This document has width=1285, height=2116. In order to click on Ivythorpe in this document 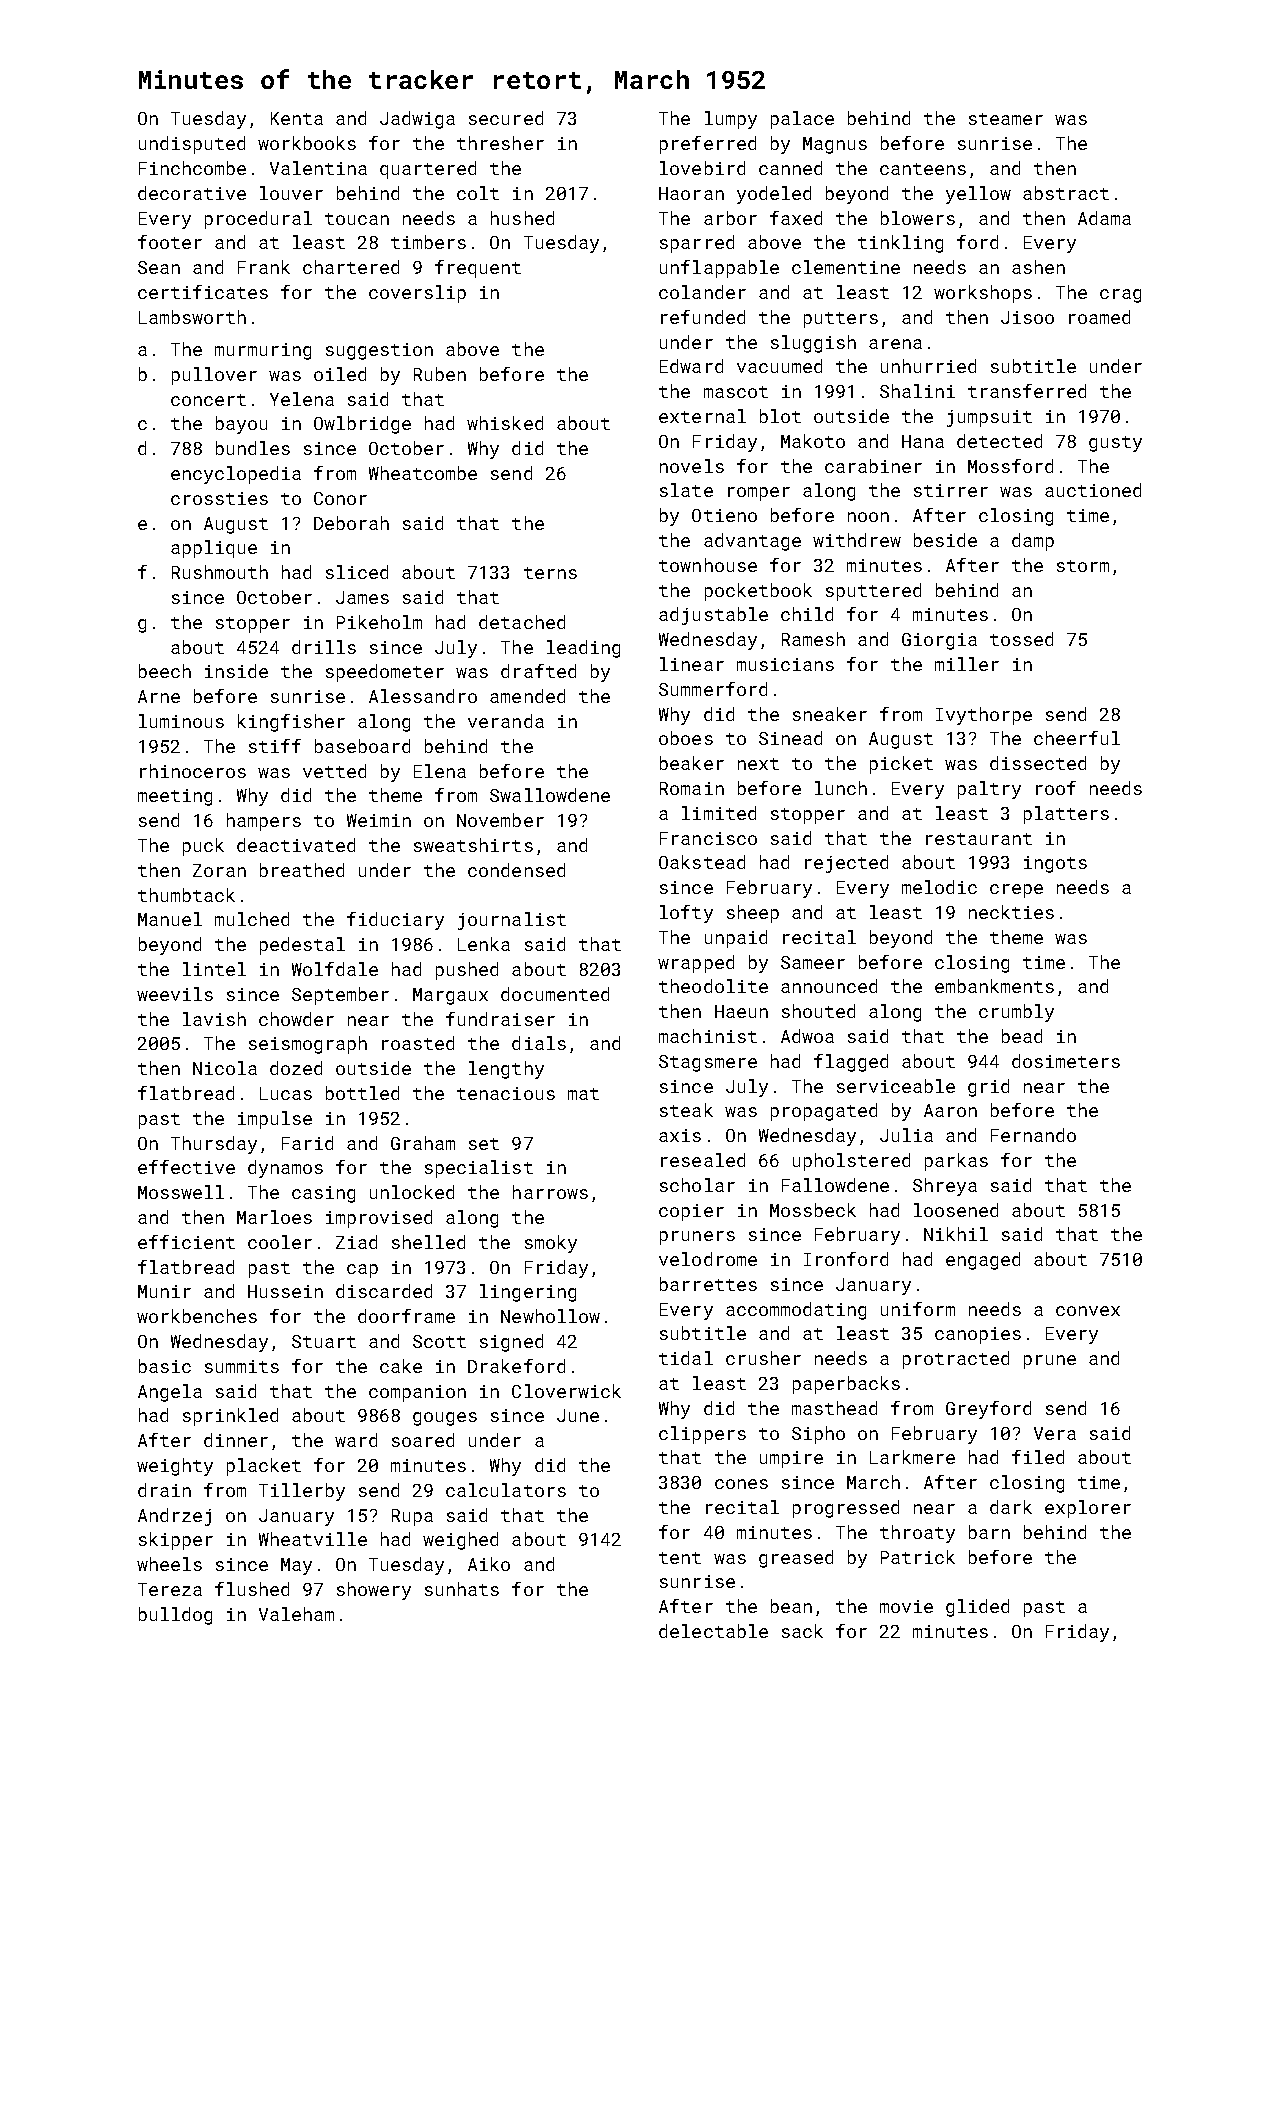, I will do `click(984, 716)`.
